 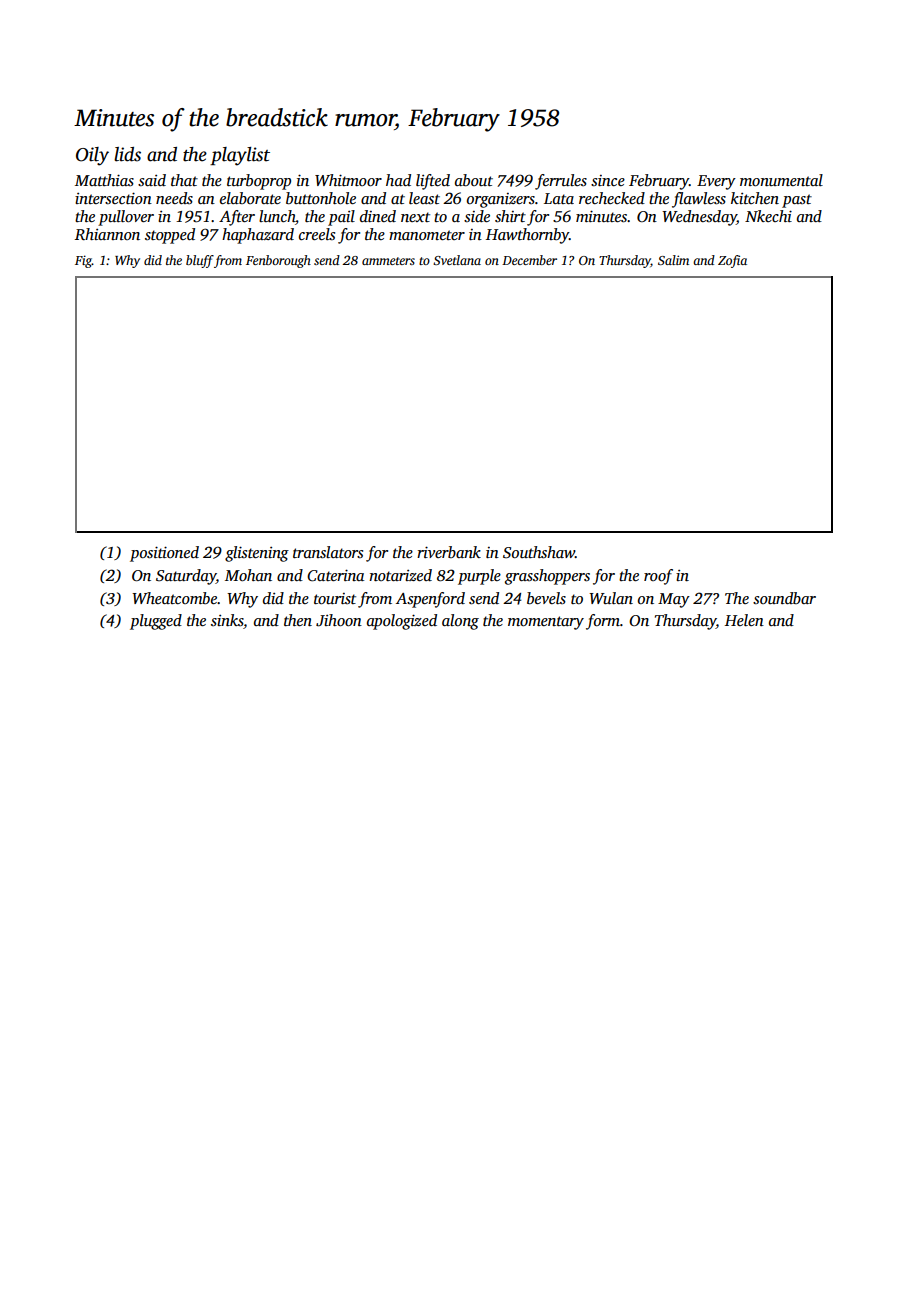 I want to click on positioned, so click(x=164, y=554).
